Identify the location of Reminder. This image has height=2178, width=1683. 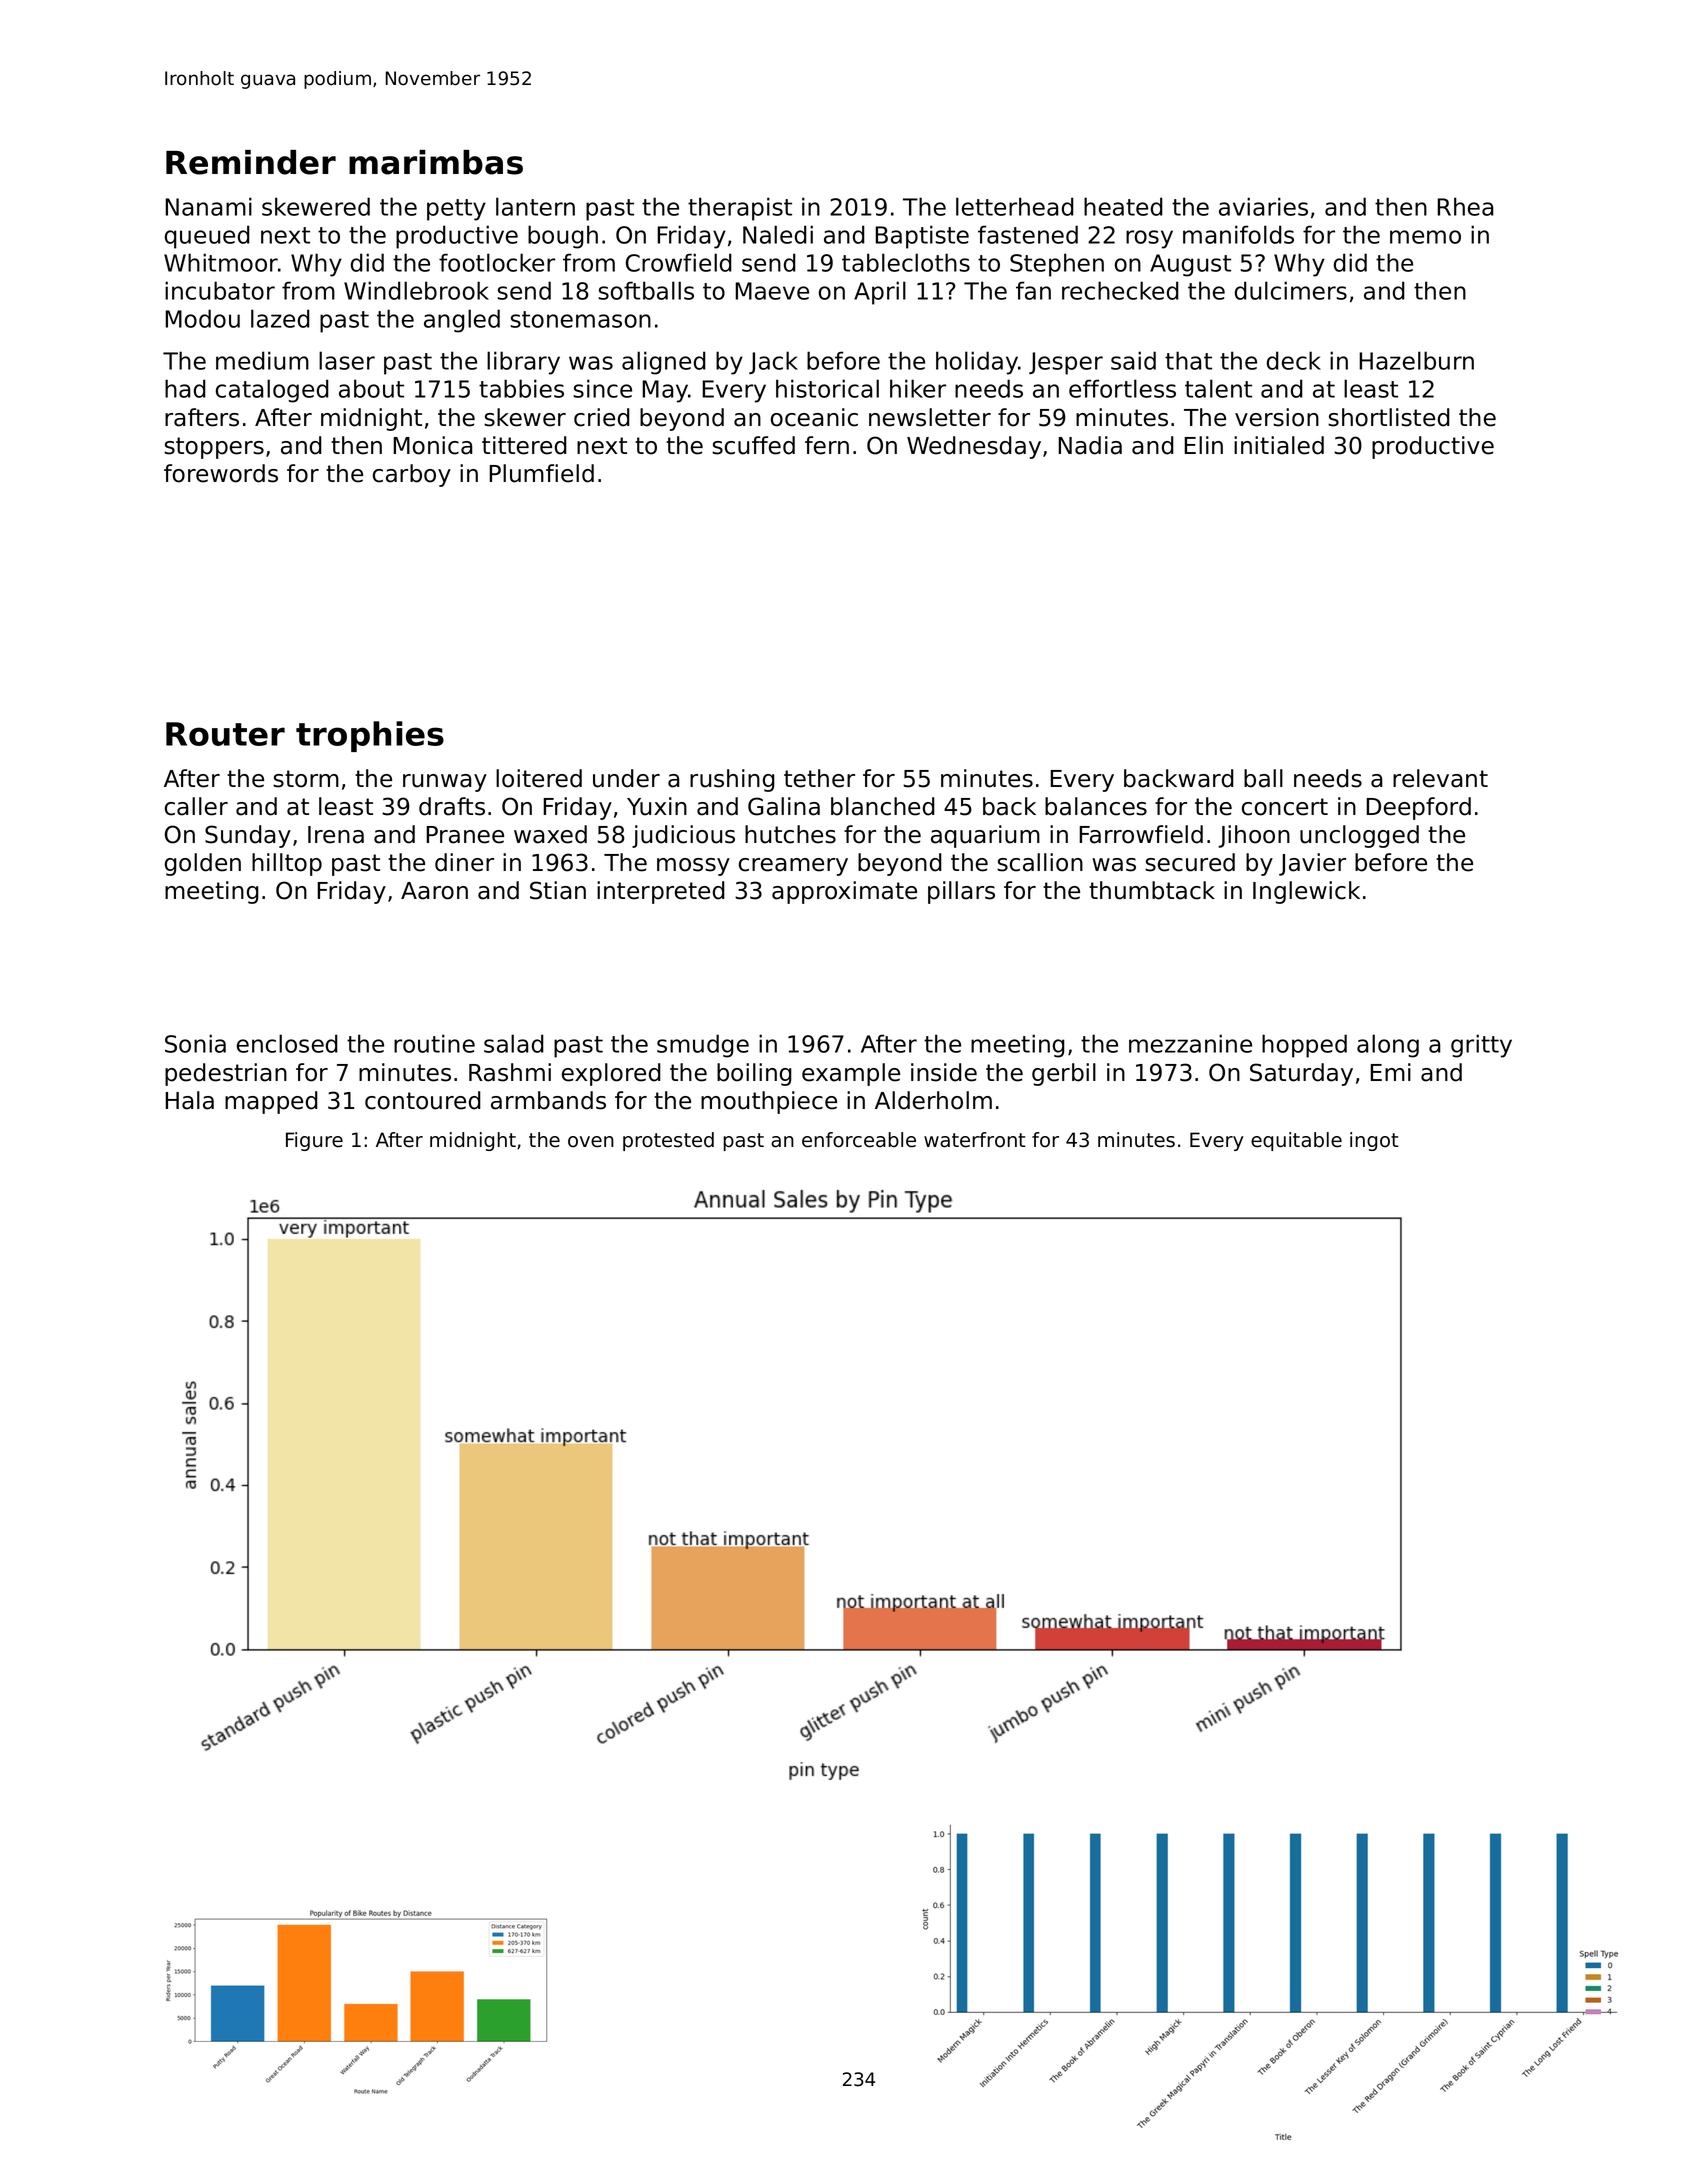
(251, 162).
